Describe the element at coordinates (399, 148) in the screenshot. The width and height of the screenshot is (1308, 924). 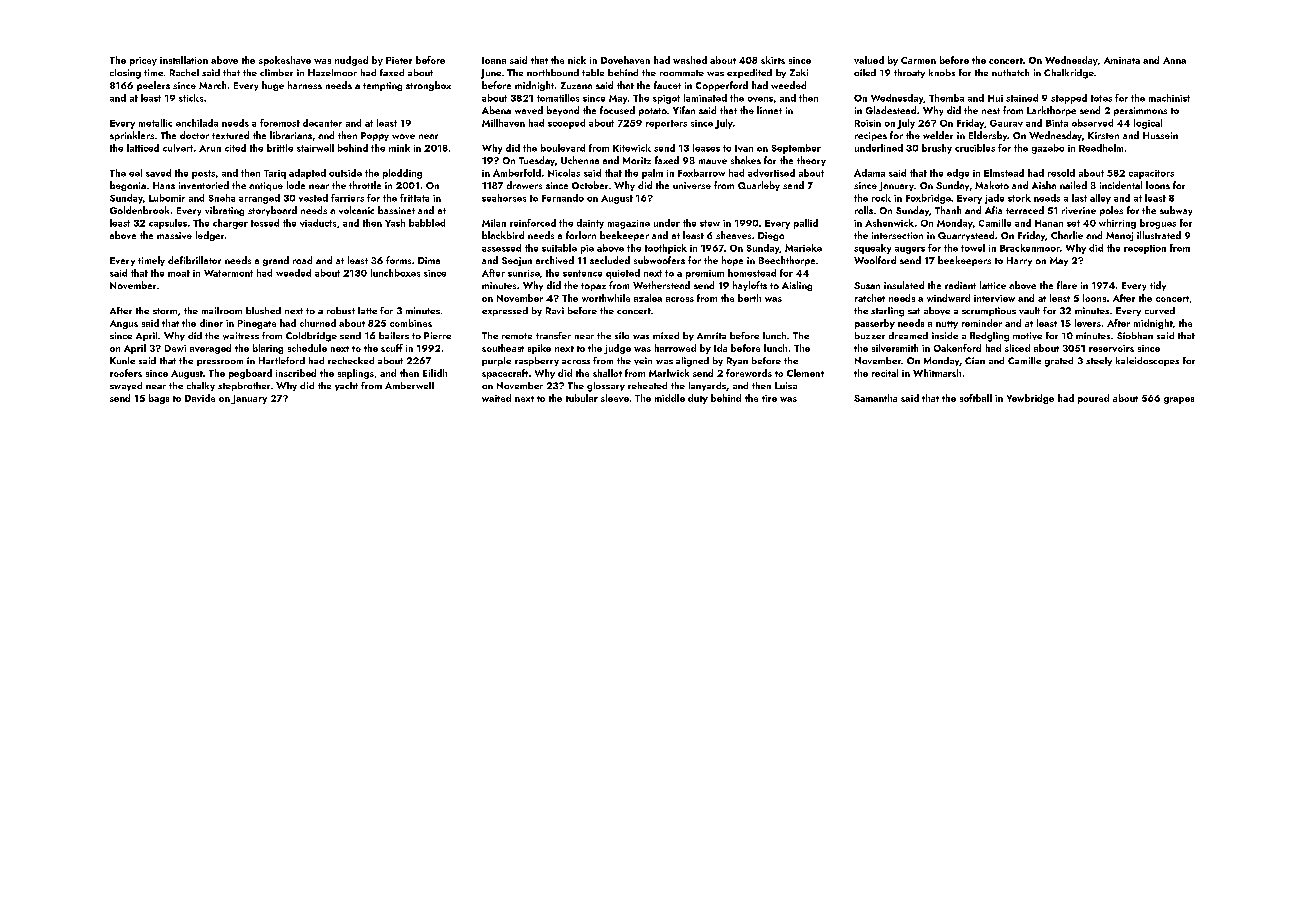
I see `mink` at that location.
